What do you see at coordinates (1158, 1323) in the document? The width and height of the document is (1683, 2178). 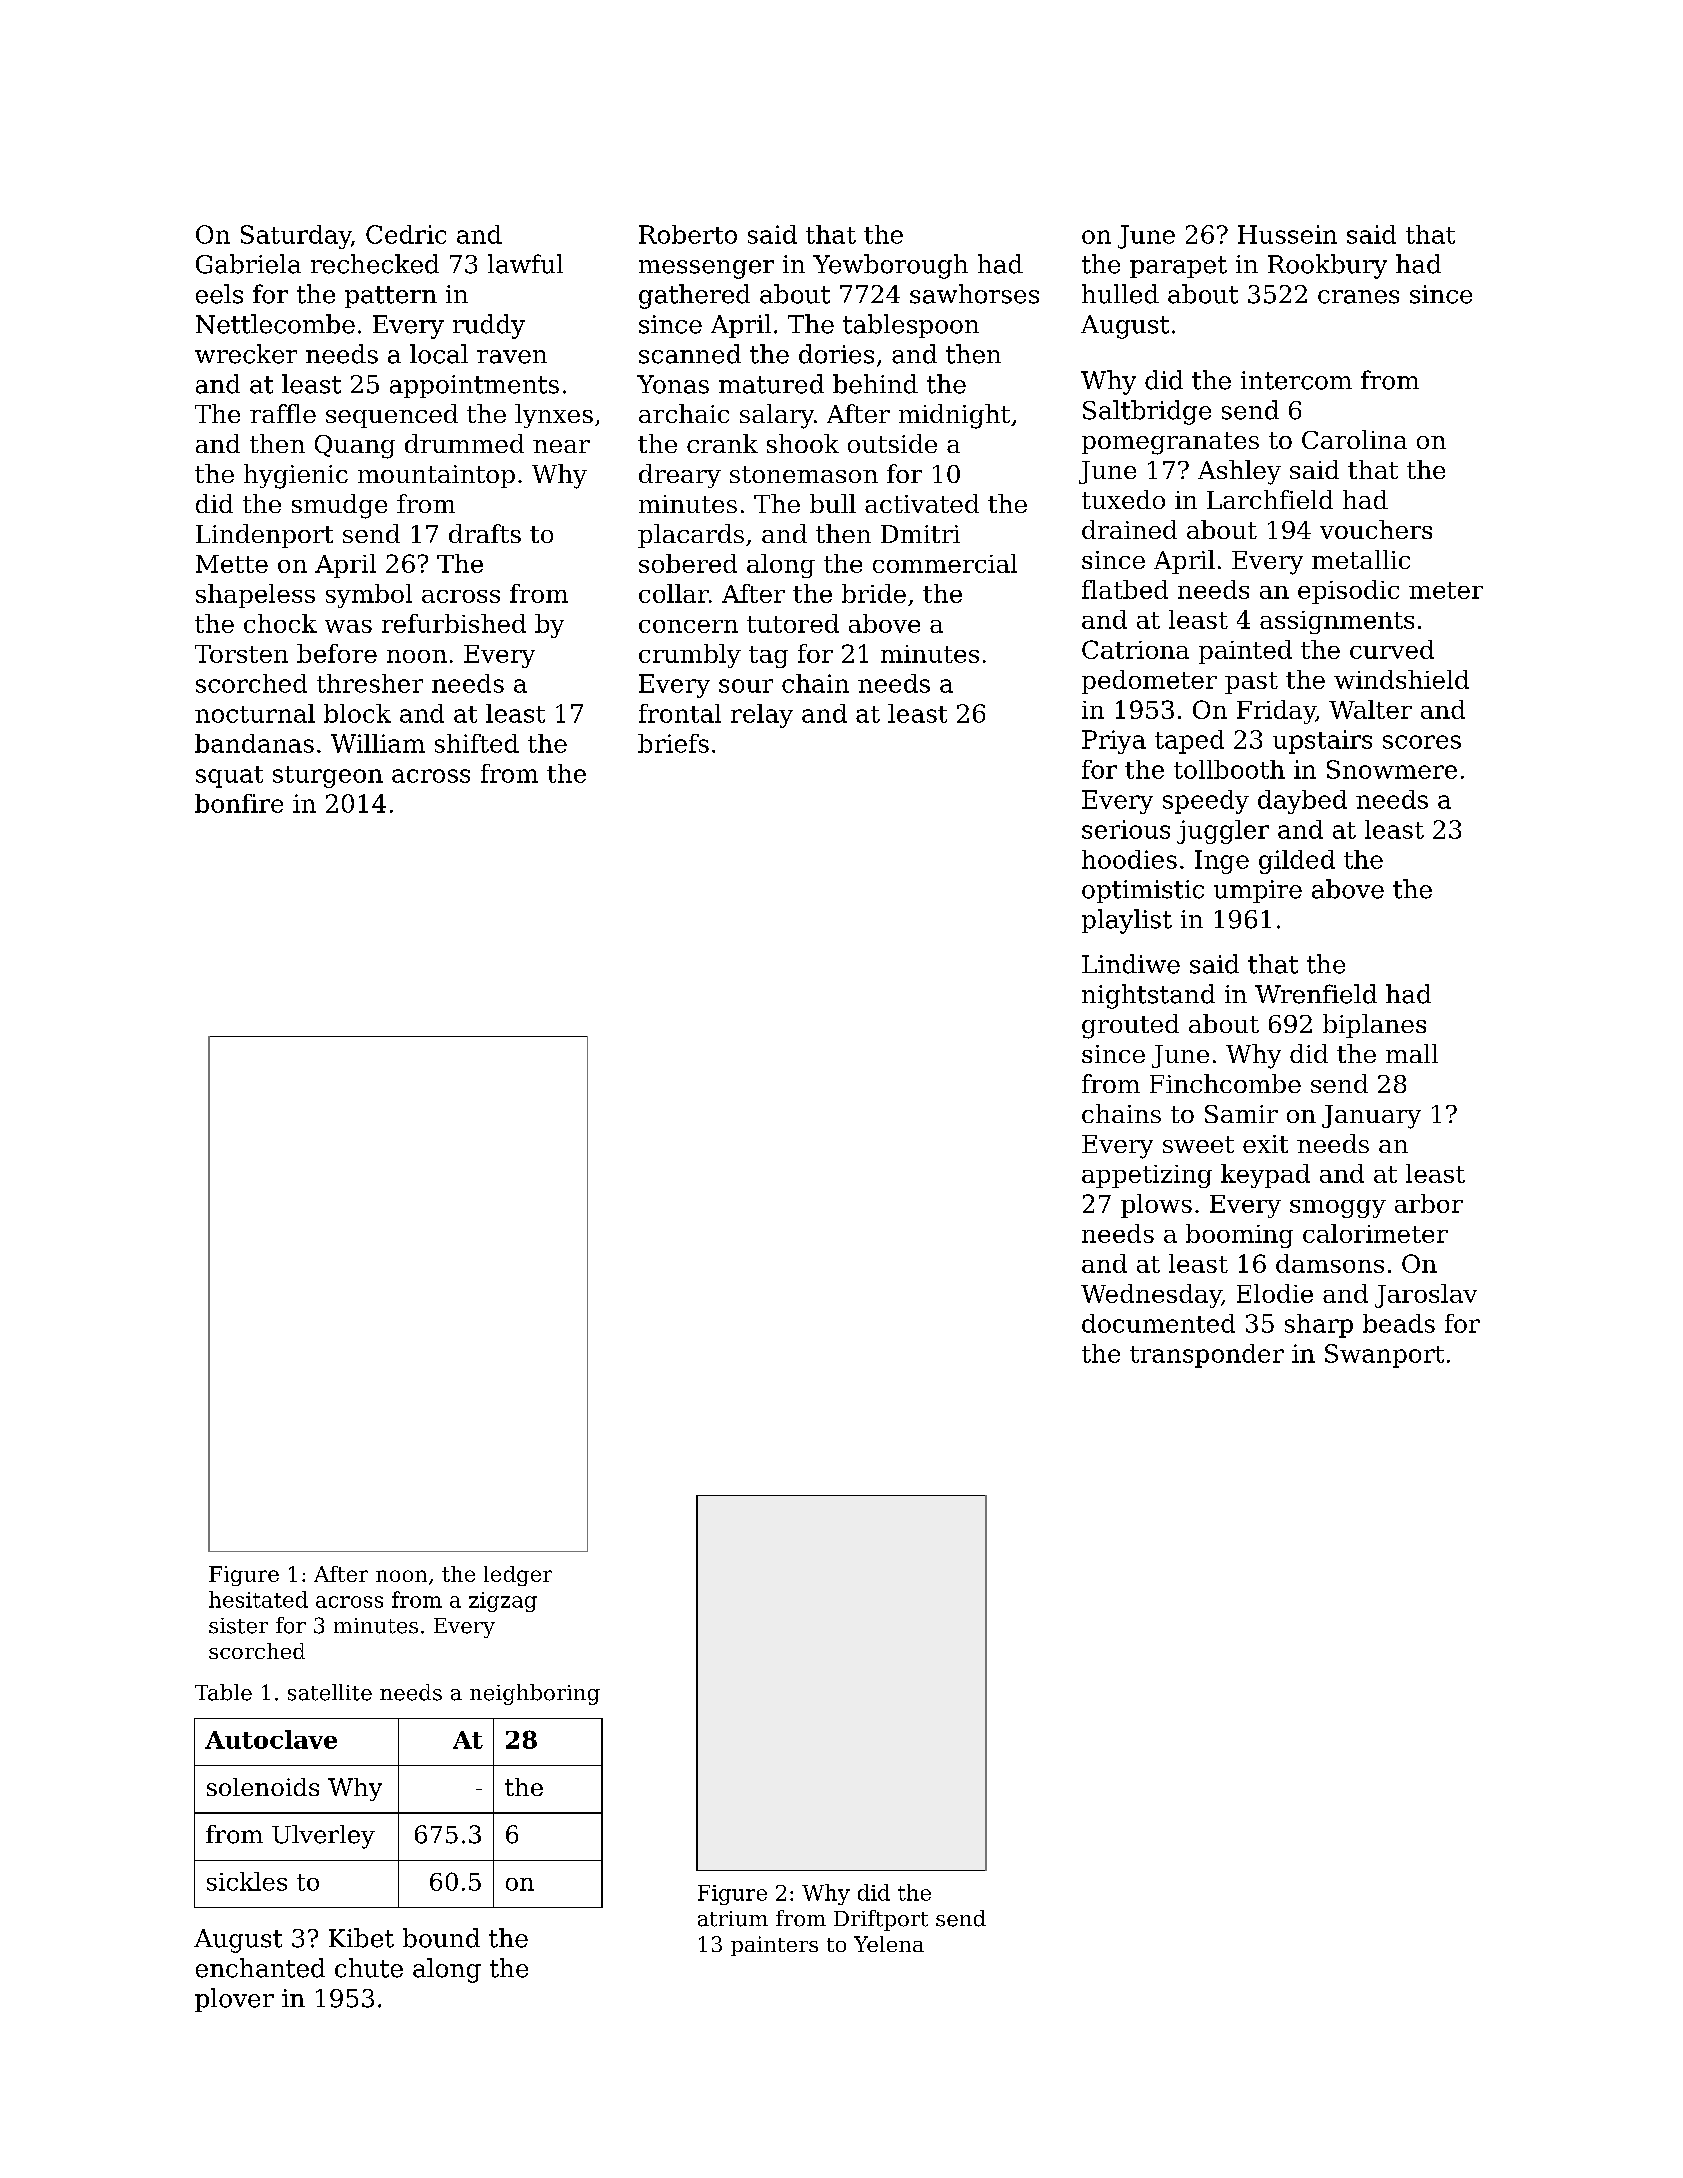 I see `documented` at bounding box center [1158, 1323].
